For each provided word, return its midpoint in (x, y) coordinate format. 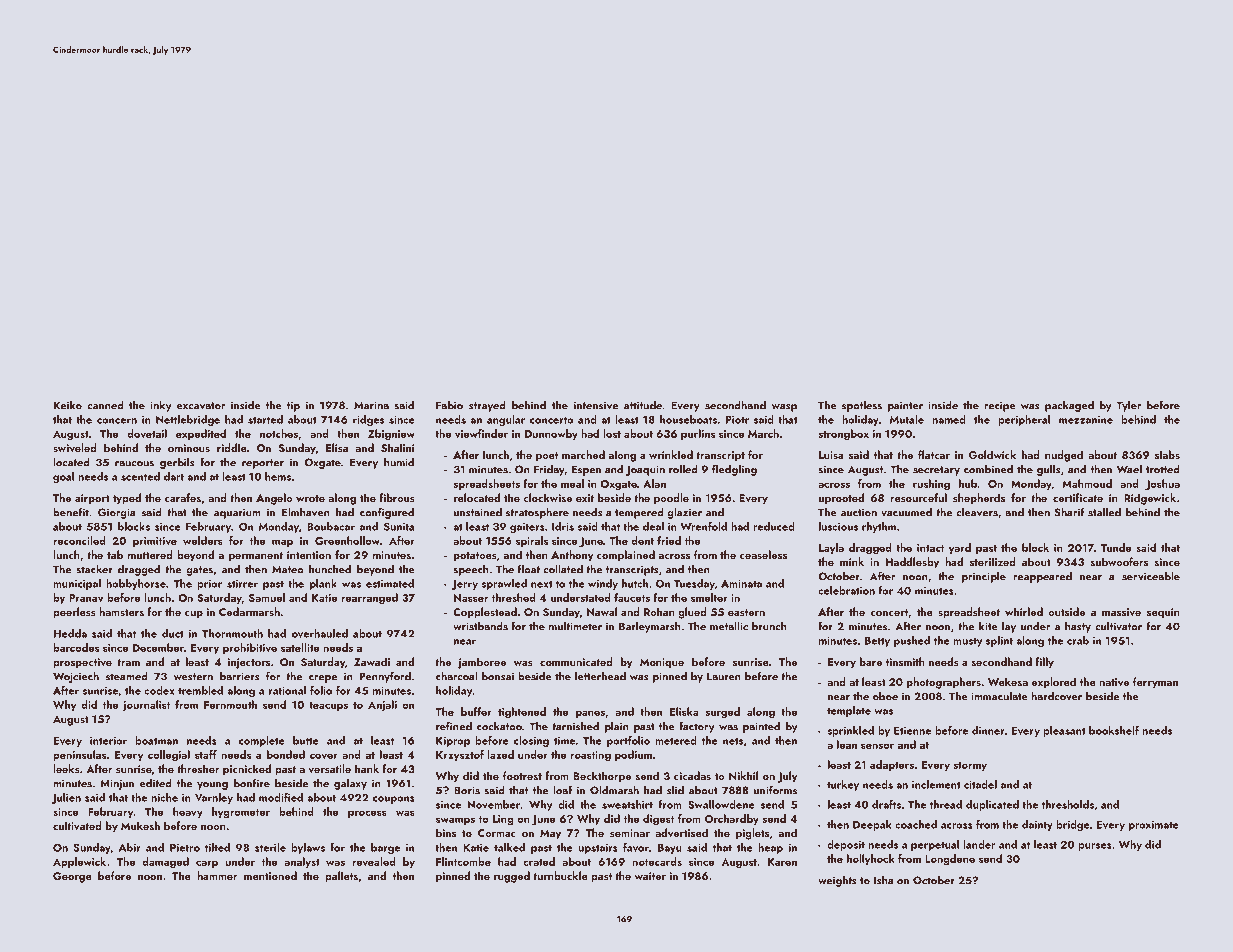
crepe (323, 679)
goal (63, 477)
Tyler (1128, 406)
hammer (217, 875)
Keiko (68, 405)
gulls (1049, 470)
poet (547, 457)
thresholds (1068, 804)
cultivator (1118, 626)
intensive (596, 405)
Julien (66, 798)
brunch (769, 626)
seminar (630, 833)
